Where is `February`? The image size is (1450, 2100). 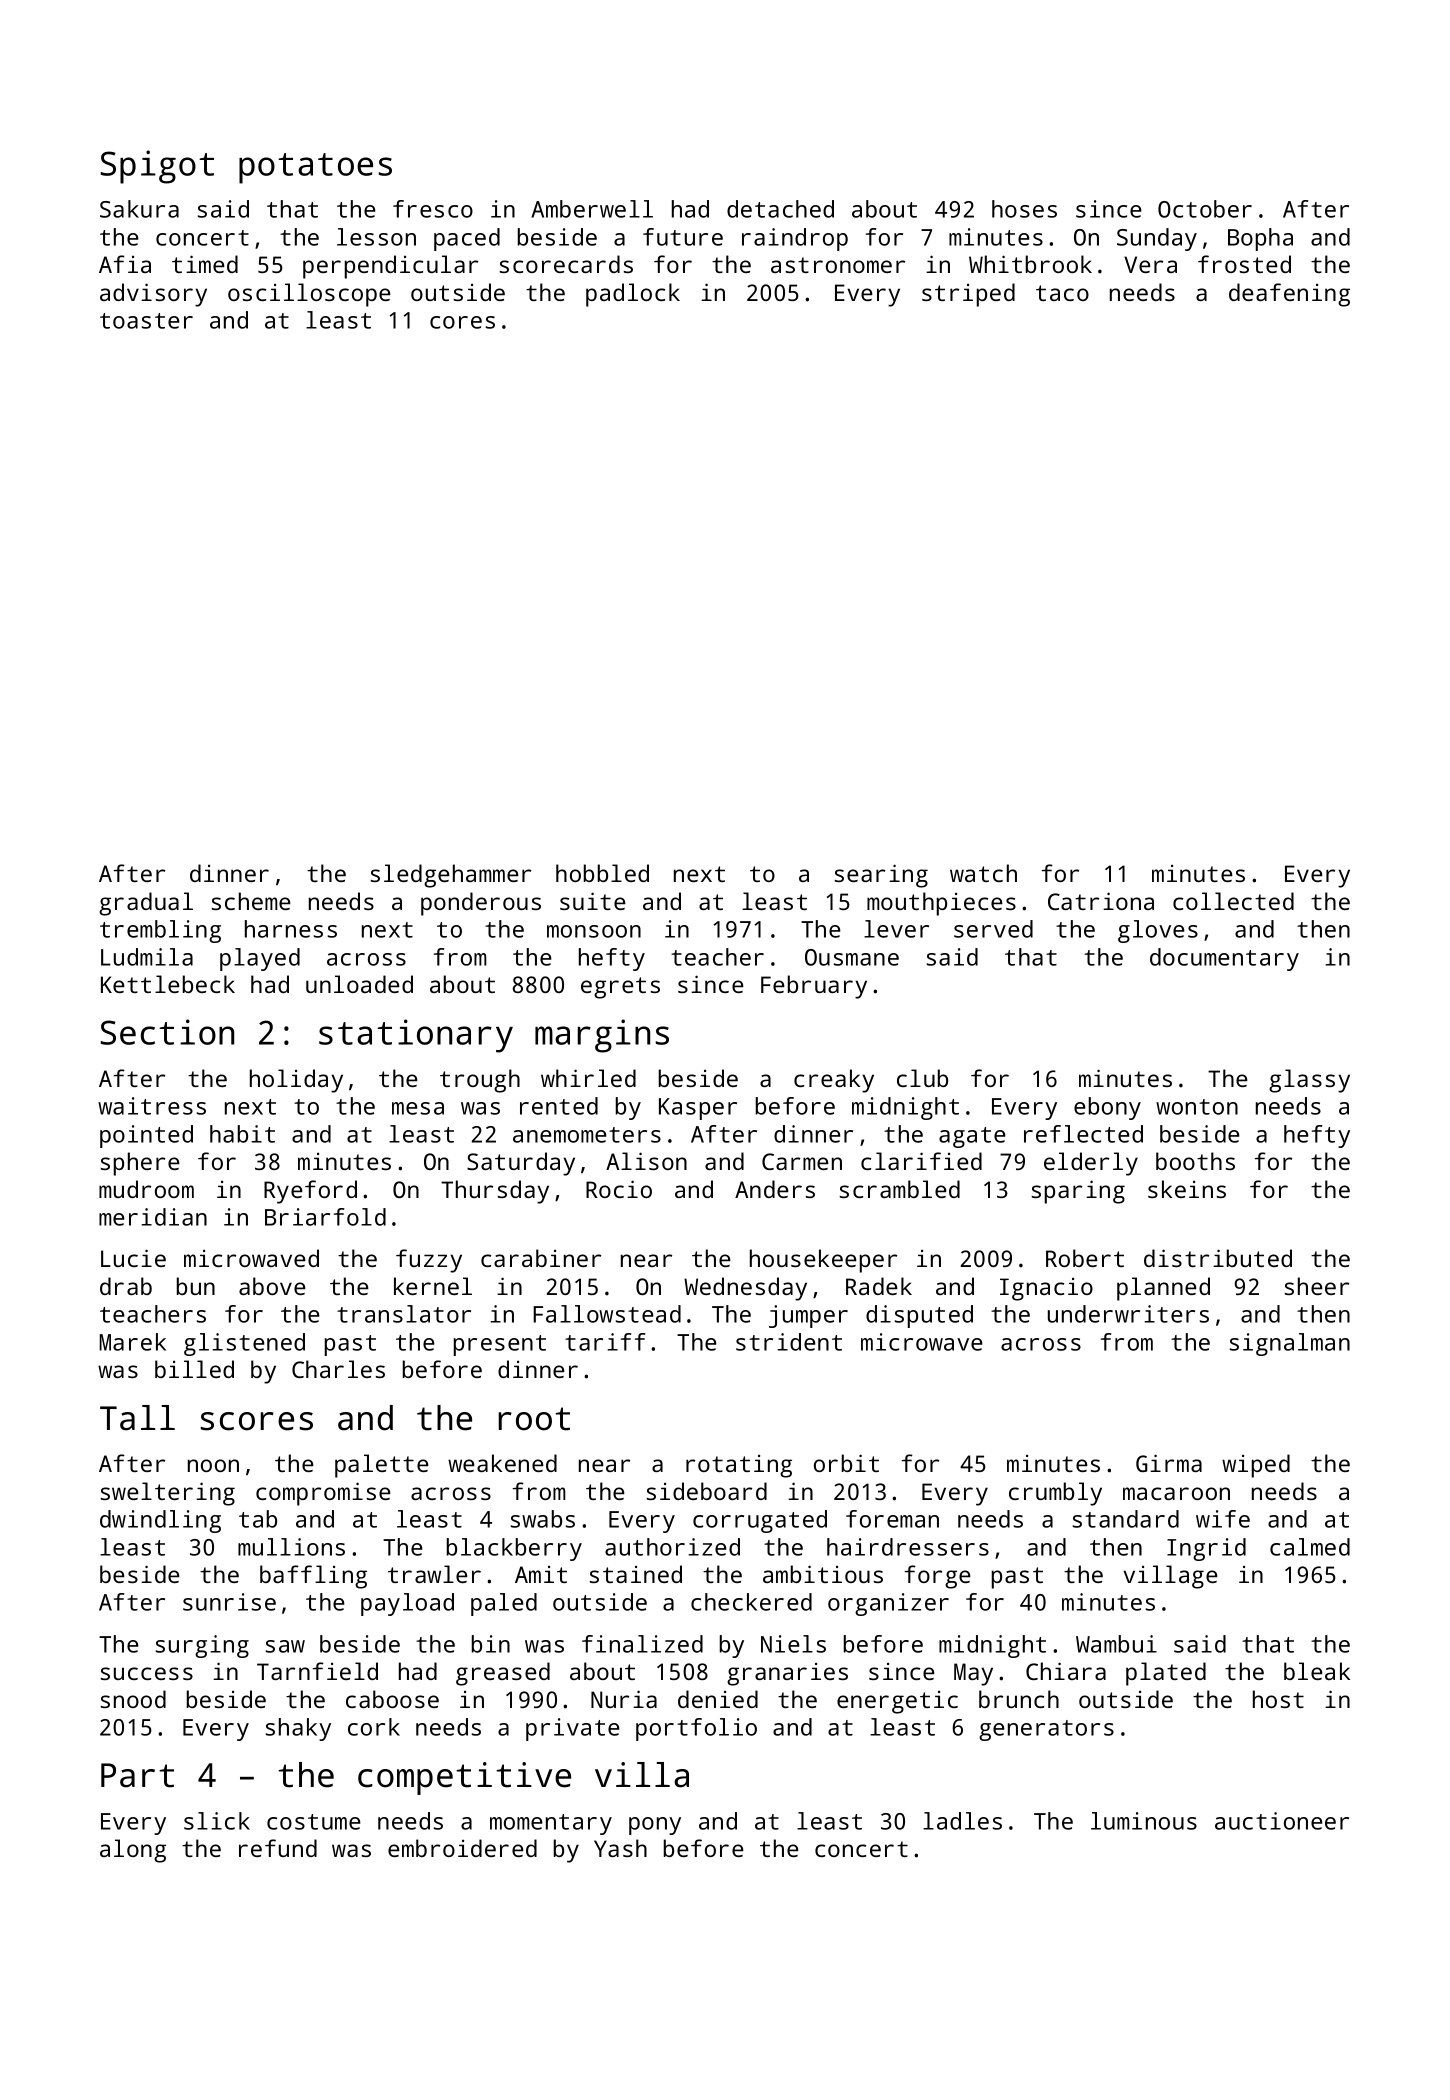 February is located at coordinates (814, 987).
